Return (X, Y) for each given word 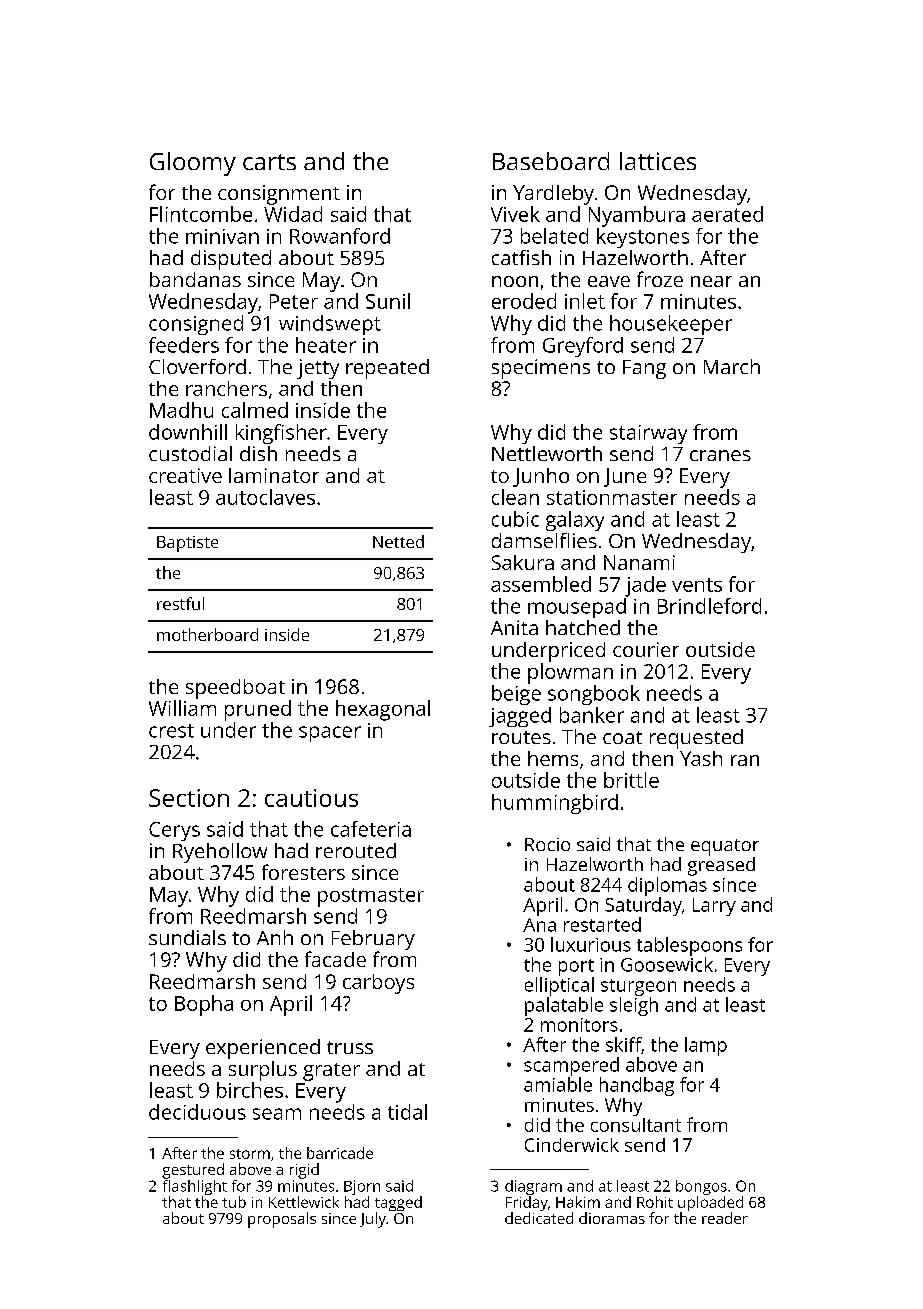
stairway (648, 434)
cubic (515, 519)
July (373, 1220)
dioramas (612, 1218)
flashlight (195, 1187)
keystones (643, 238)
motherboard (207, 634)
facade (335, 959)
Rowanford (340, 236)
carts (269, 162)
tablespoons (689, 946)
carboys (378, 984)
